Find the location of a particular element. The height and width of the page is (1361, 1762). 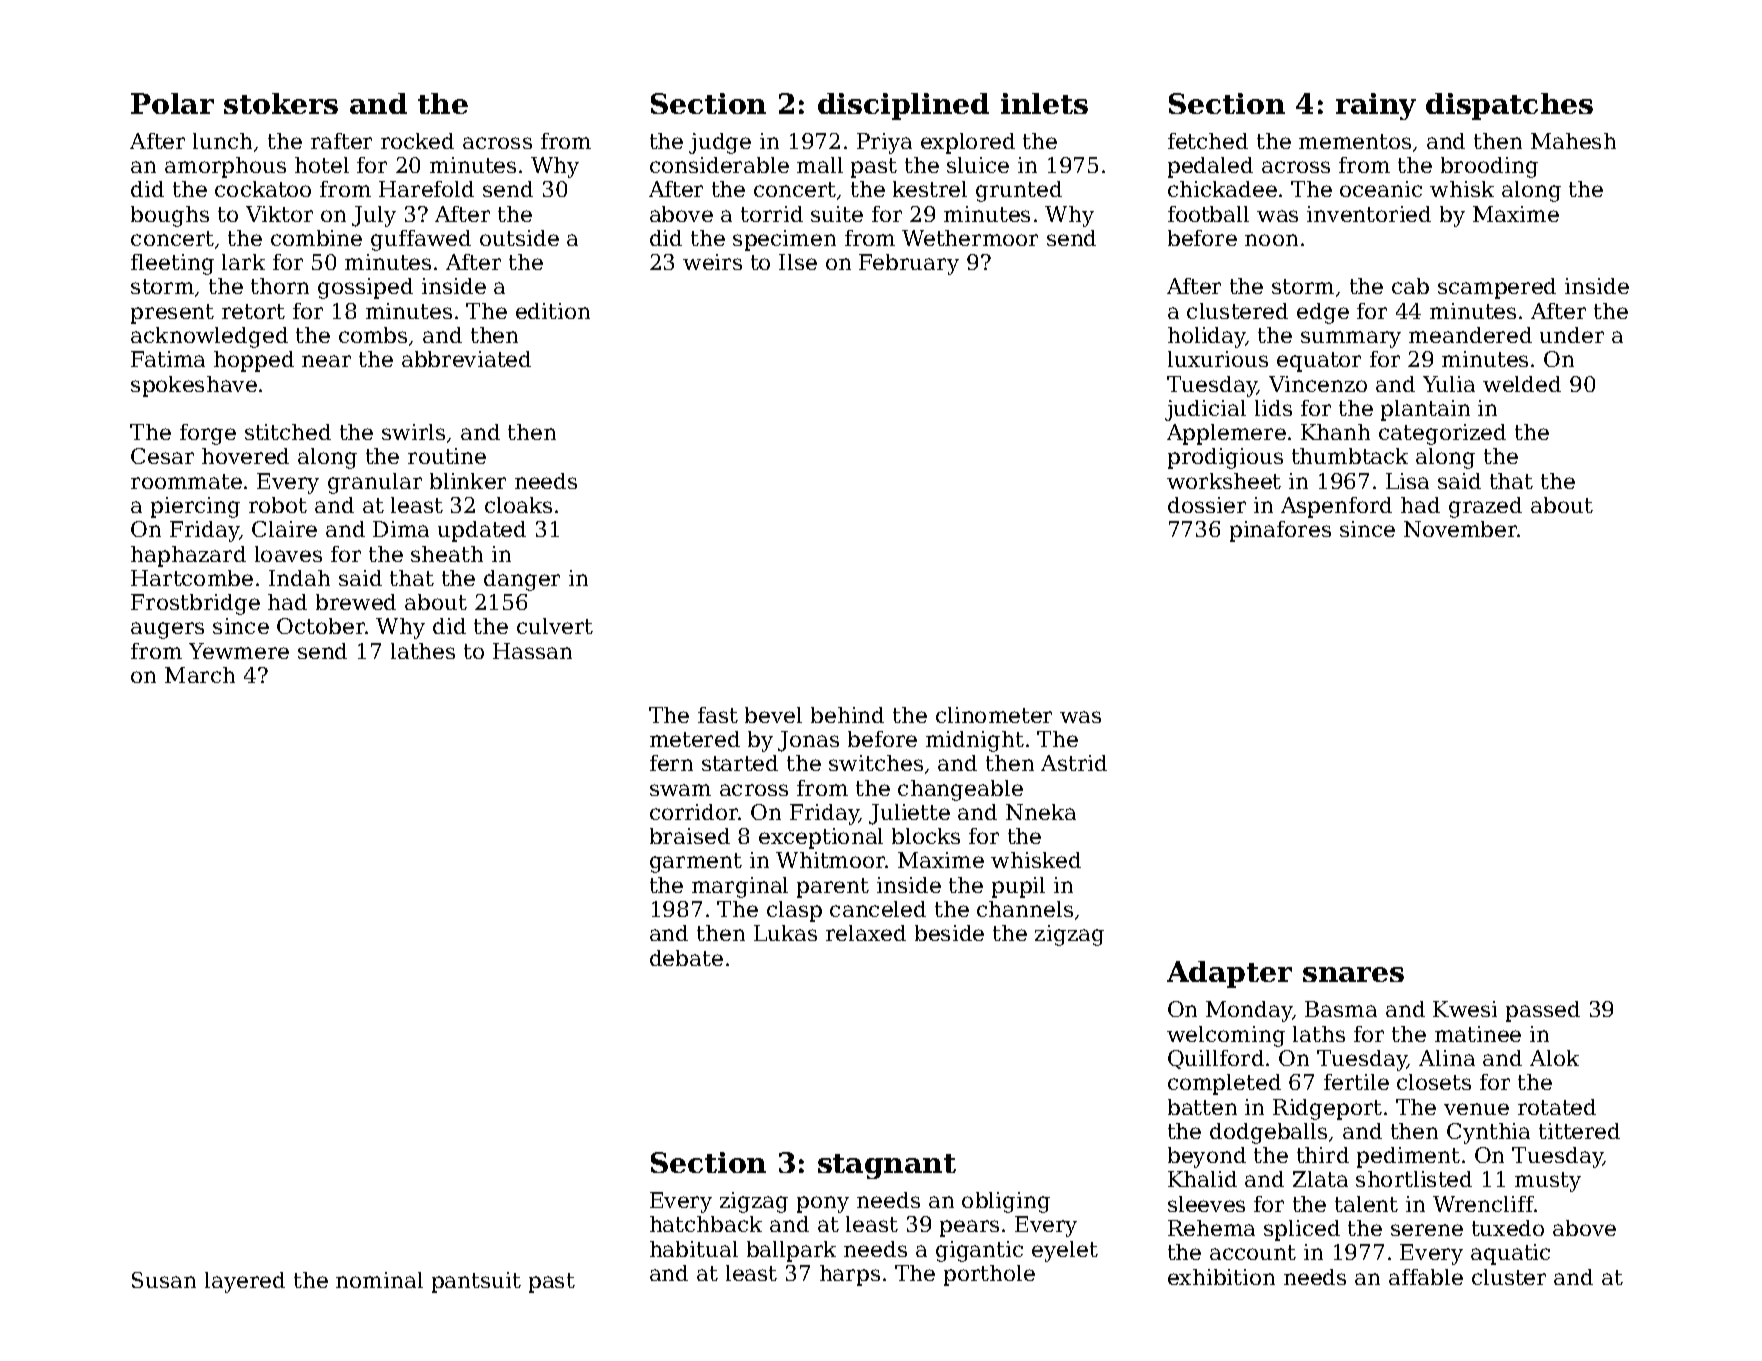

debate is located at coordinates (686, 958).
